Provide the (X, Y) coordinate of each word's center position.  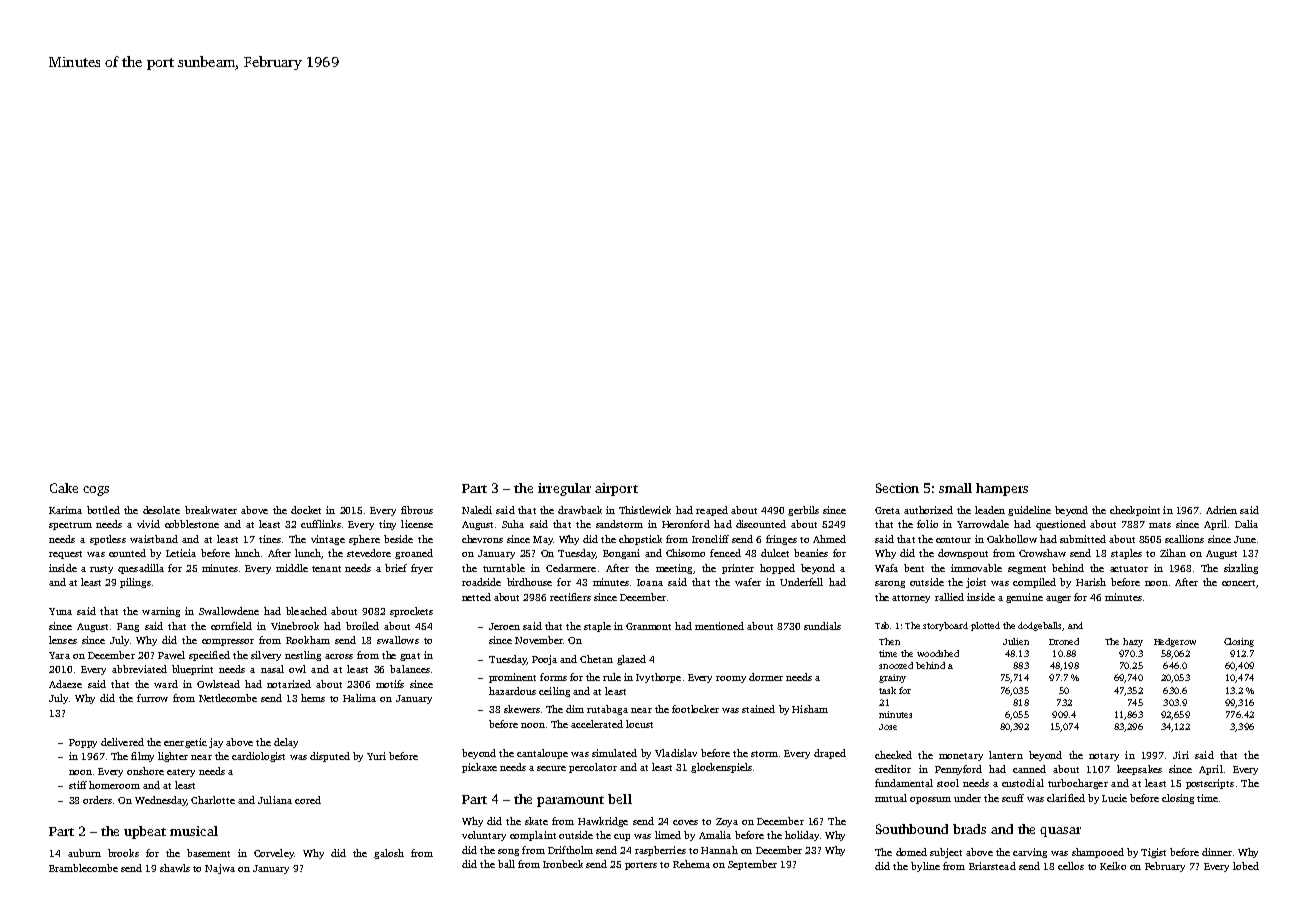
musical (194, 831)
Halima (359, 698)
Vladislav (676, 753)
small (955, 488)
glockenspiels (721, 768)
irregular (564, 489)
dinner (1217, 852)
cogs (96, 491)
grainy (892, 678)
